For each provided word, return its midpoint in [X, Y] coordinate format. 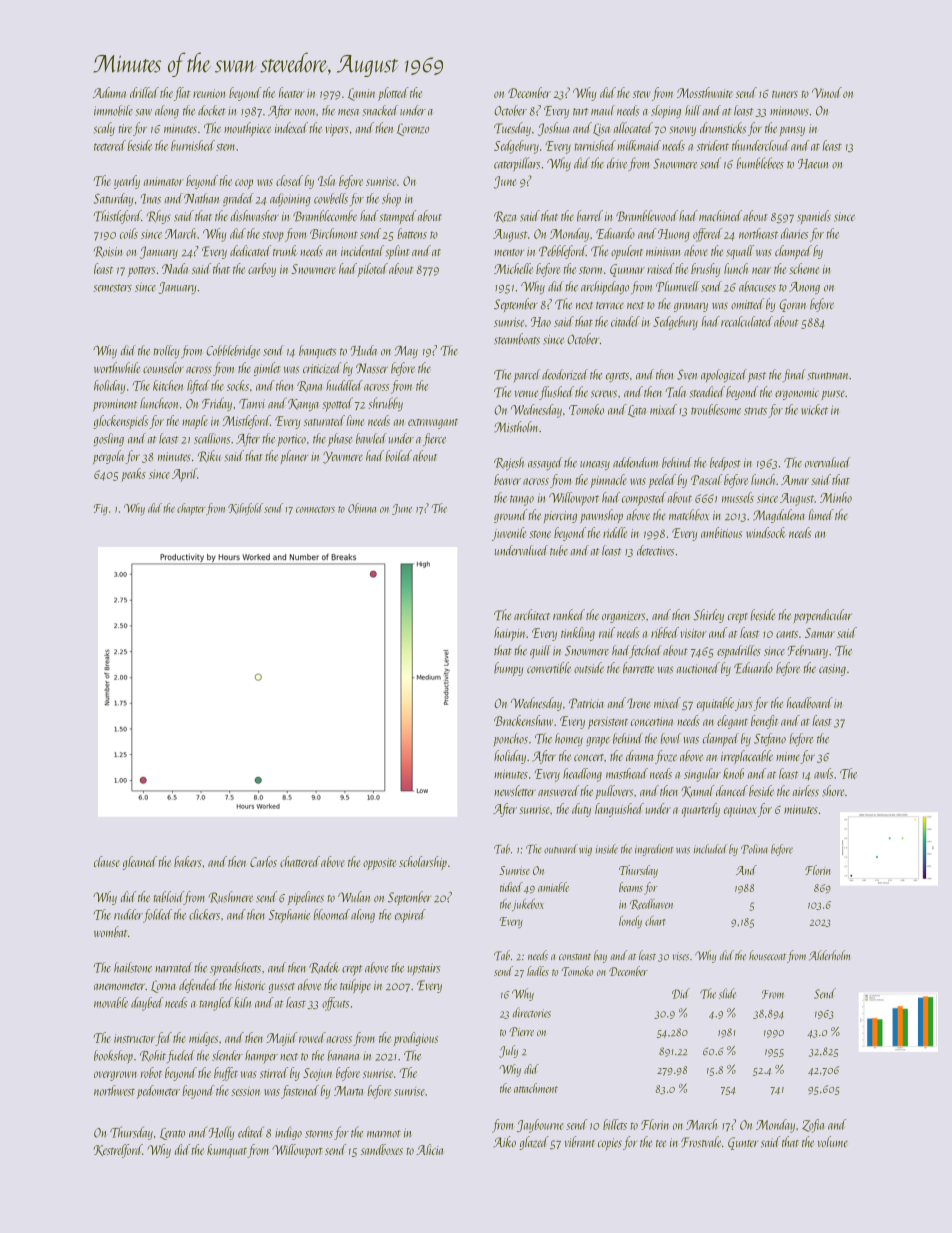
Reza [505, 217]
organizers [623, 617]
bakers [188, 861]
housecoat [767, 955]
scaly [104, 129]
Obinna [362, 508]
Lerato [172, 1134]
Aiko [504, 1142]
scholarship [423, 863]
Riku [209, 456]
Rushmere [231, 897]
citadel [625, 321]
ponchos [510, 740]
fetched [646, 651]
